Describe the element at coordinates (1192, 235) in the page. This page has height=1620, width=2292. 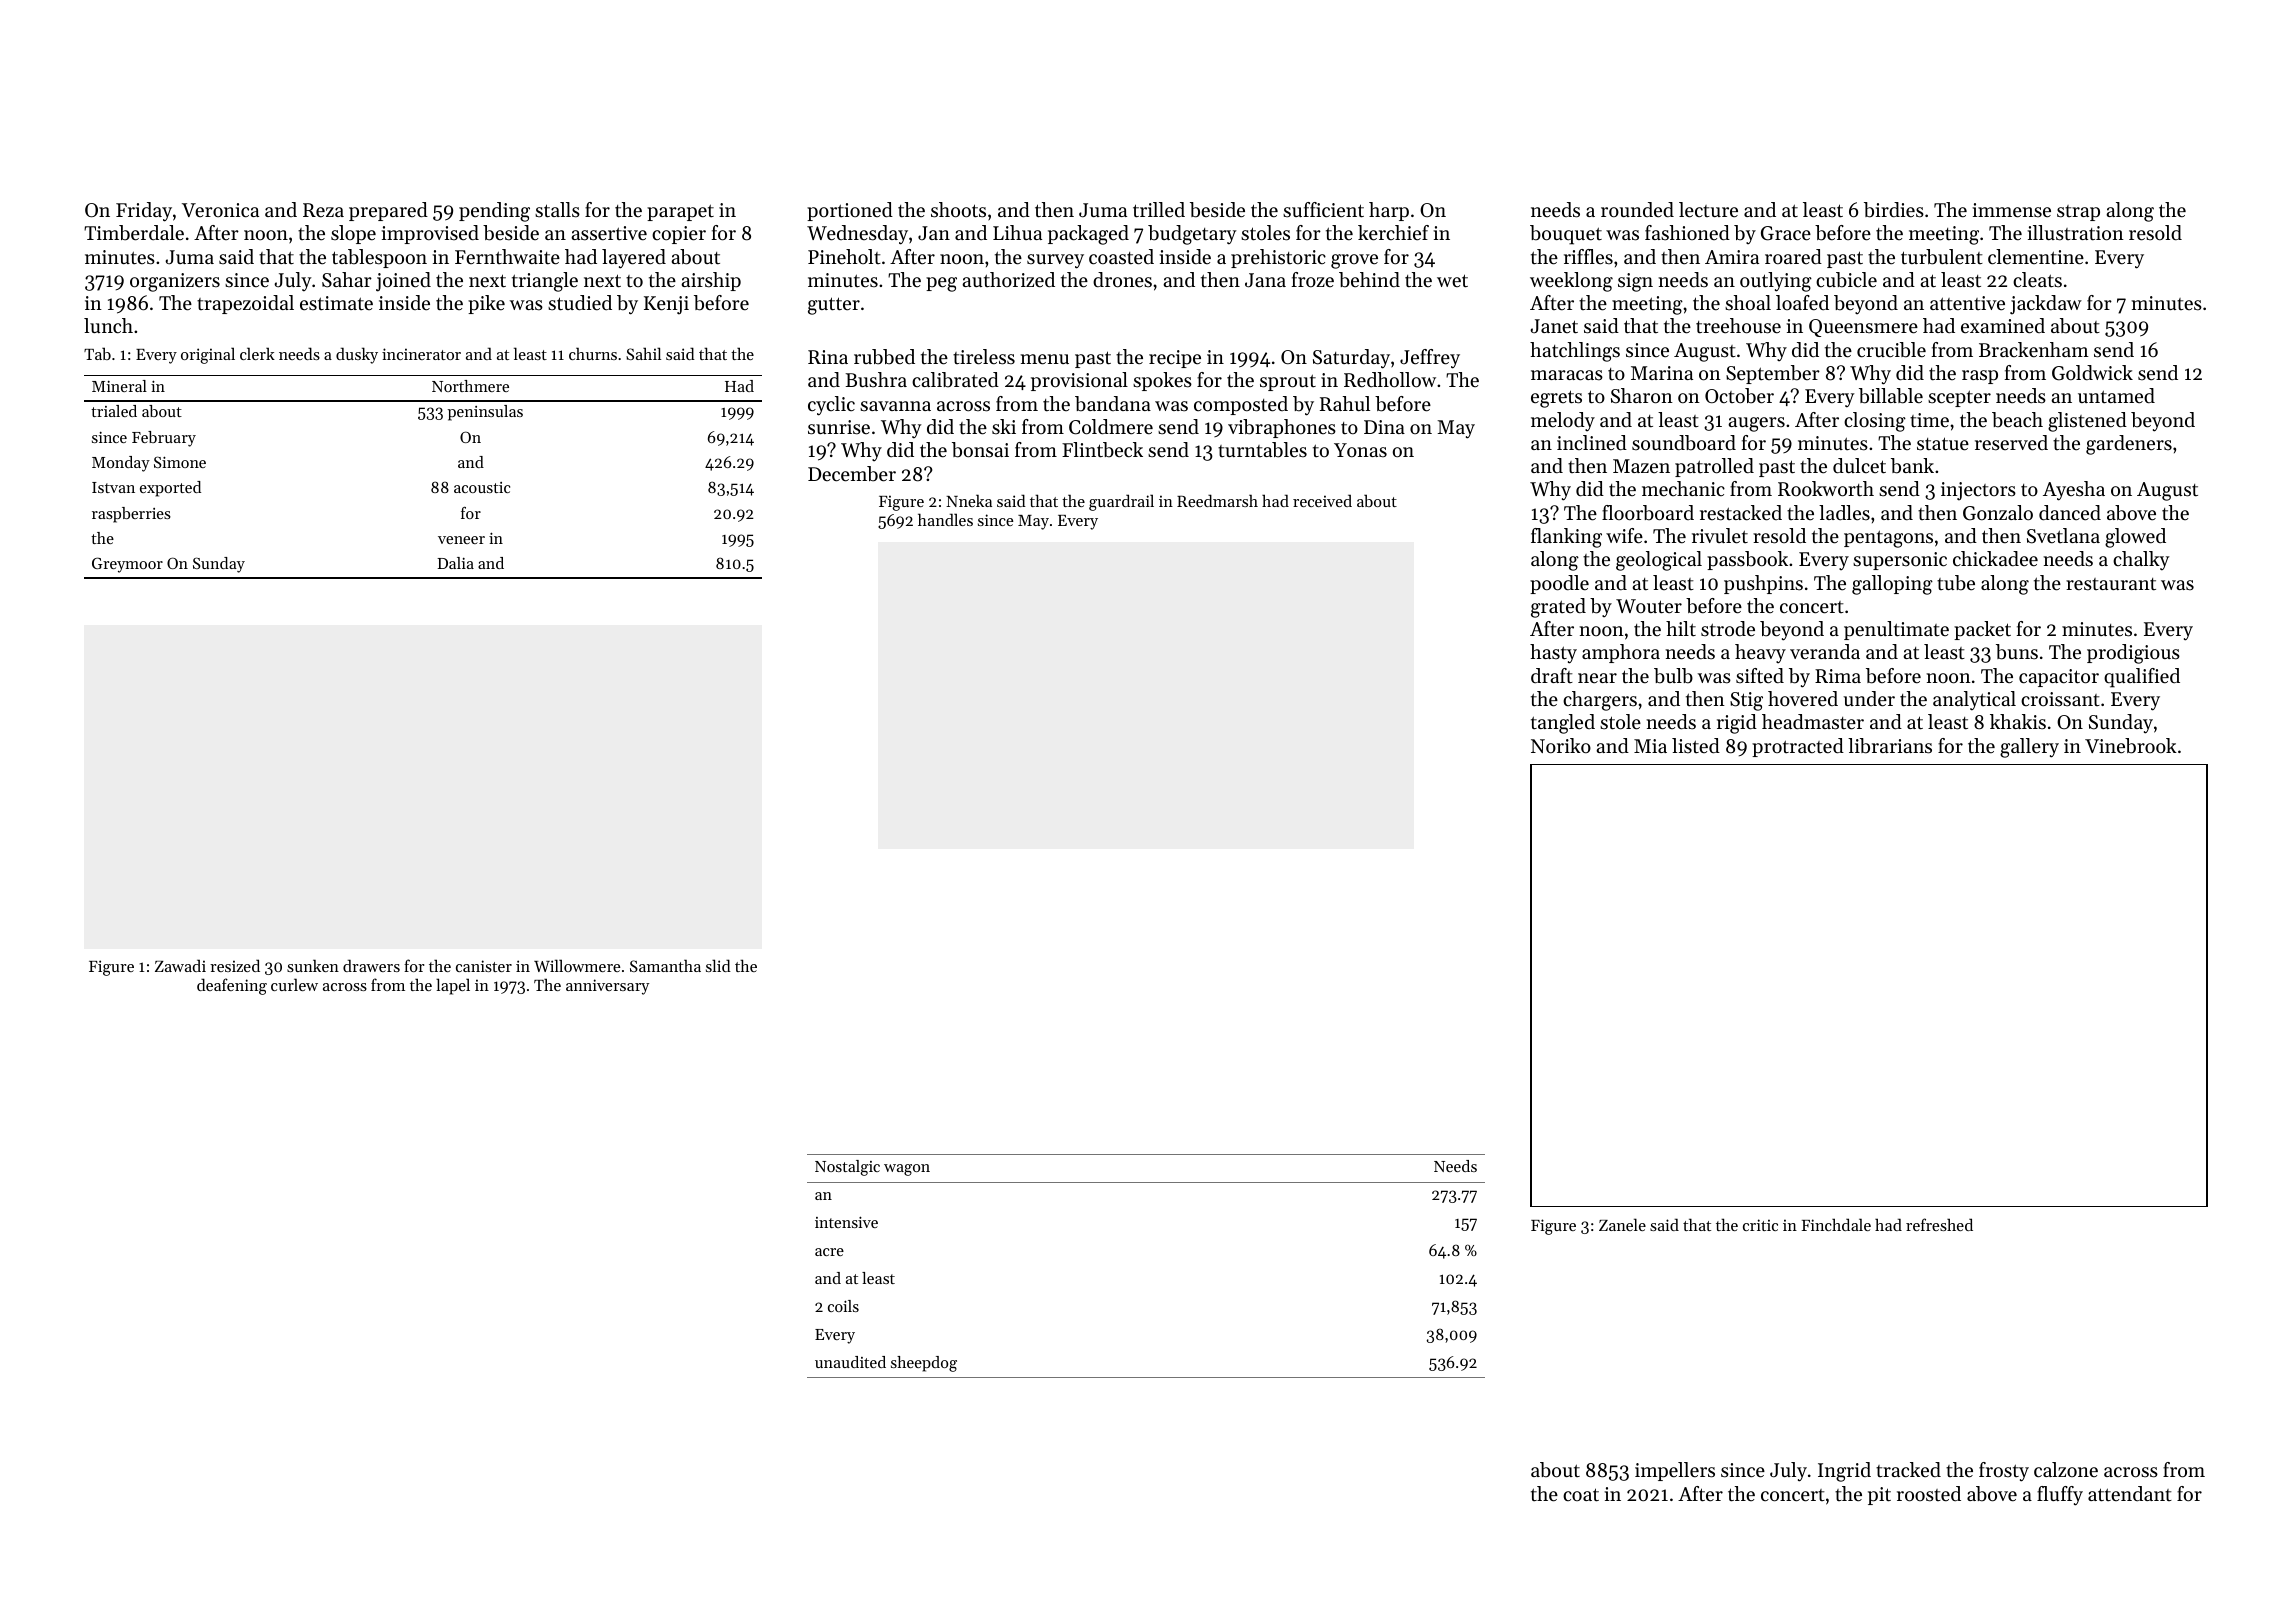
I see `budgetary` at that location.
